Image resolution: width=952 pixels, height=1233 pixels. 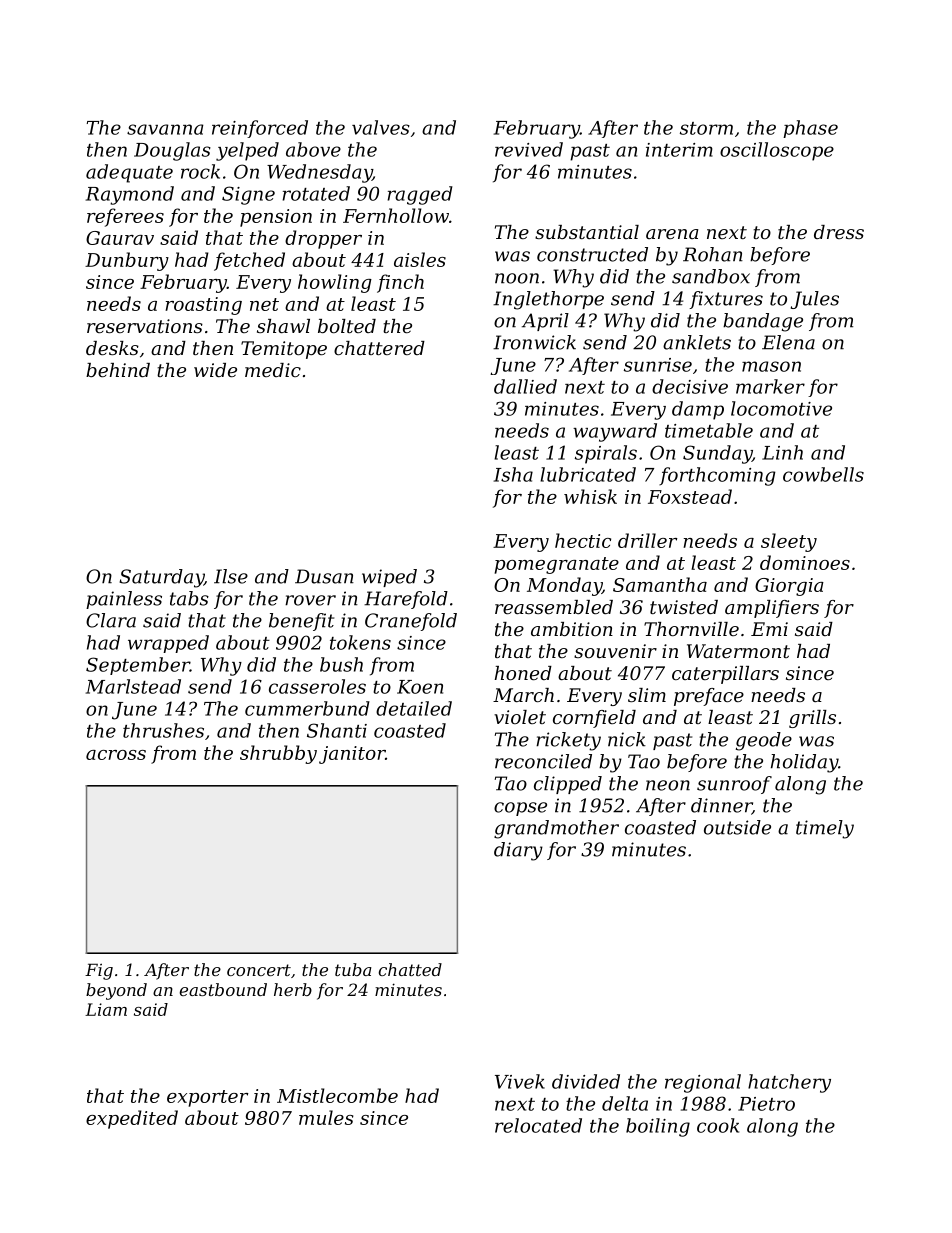 What do you see at coordinates (804, 763) in the image?
I see `holiday` at bounding box center [804, 763].
